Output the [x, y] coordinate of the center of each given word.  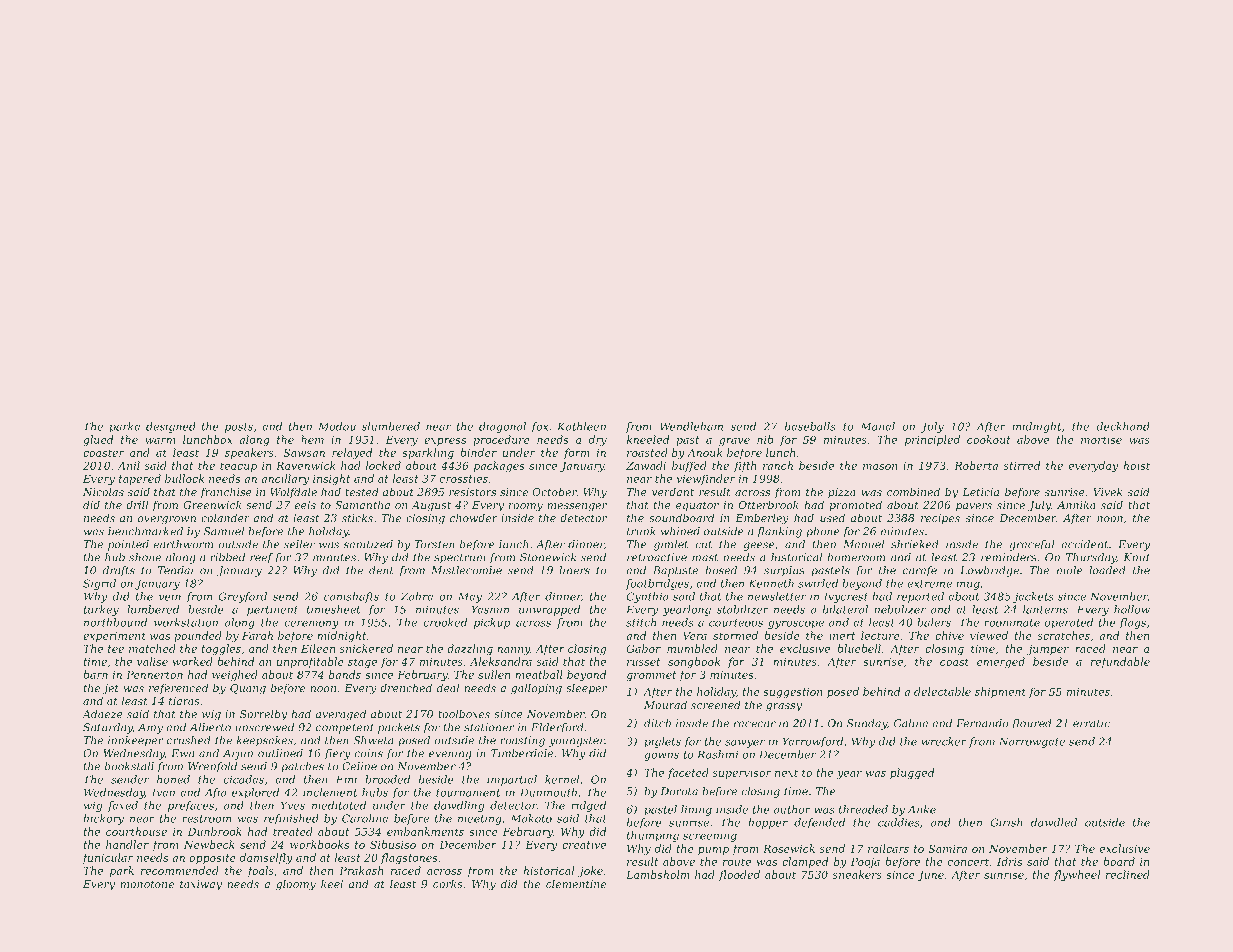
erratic [1091, 723]
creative [584, 845]
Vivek [1107, 491]
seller [299, 544]
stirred [1022, 465]
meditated [339, 805]
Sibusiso [393, 844]
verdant [673, 491]
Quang [248, 689]
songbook [694, 662]
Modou [337, 426]
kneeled [648, 439]
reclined [1128, 874]
